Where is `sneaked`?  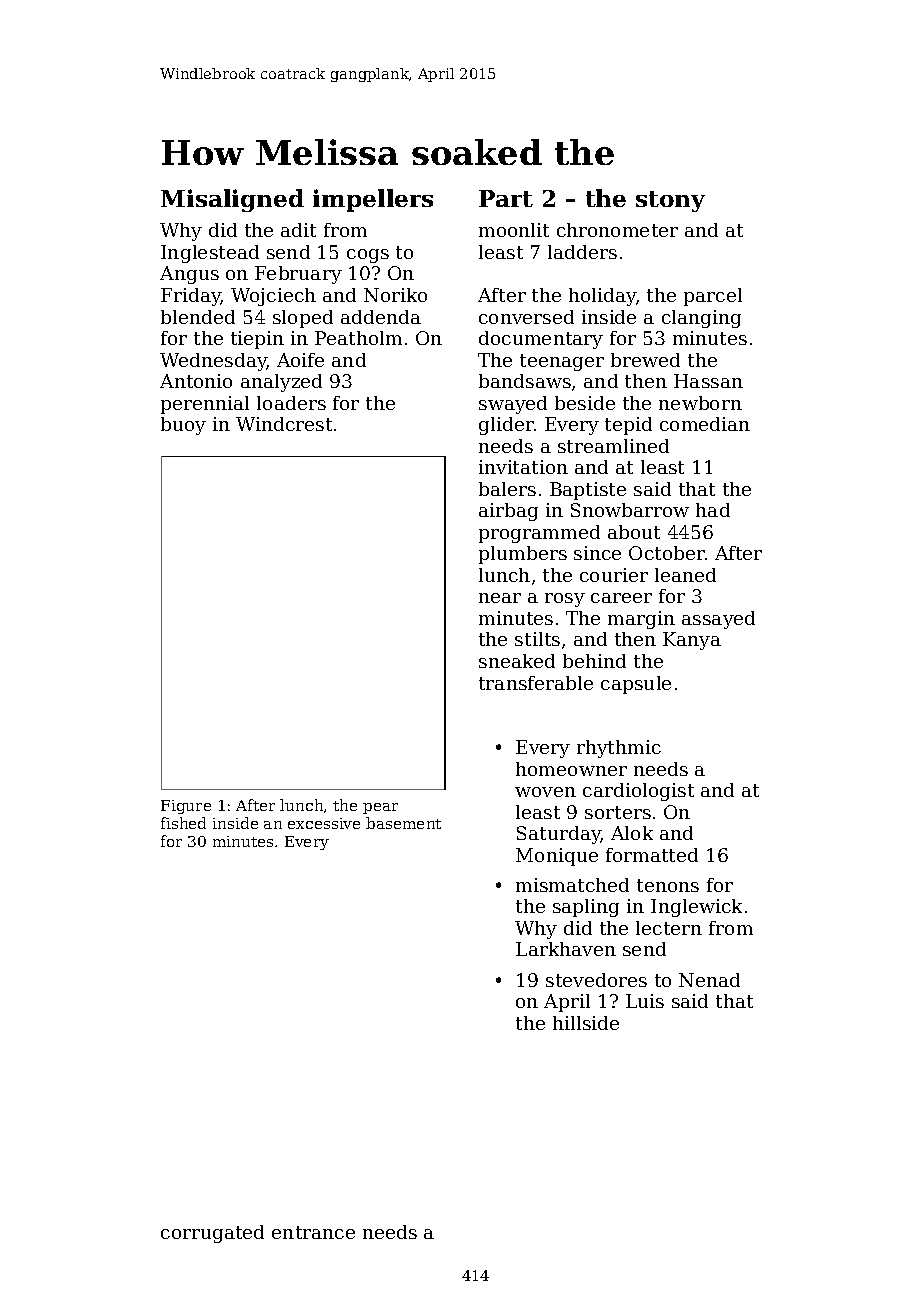 sneaked is located at coordinates (517, 661).
